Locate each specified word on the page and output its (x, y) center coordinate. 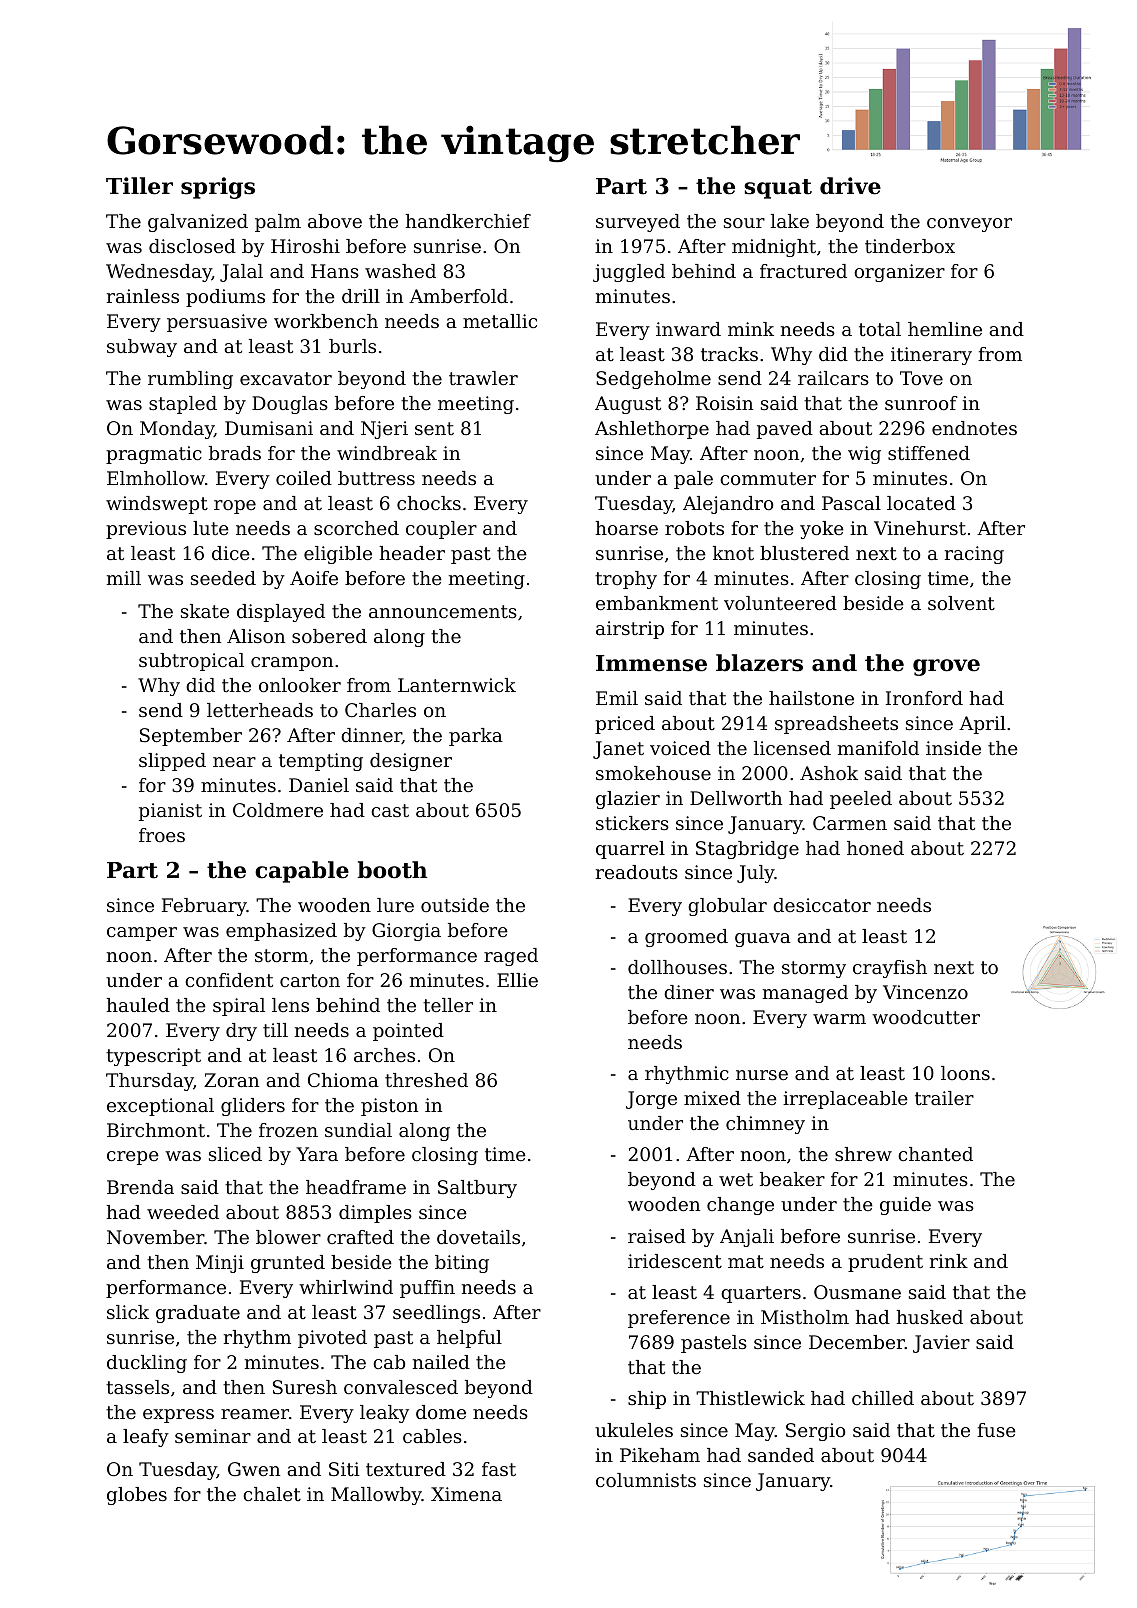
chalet (272, 1494)
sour (744, 223)
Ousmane (857, 1292)
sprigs (218, 188)
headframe (356, 1187)
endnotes (974, 428)
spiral (239, 1007)
